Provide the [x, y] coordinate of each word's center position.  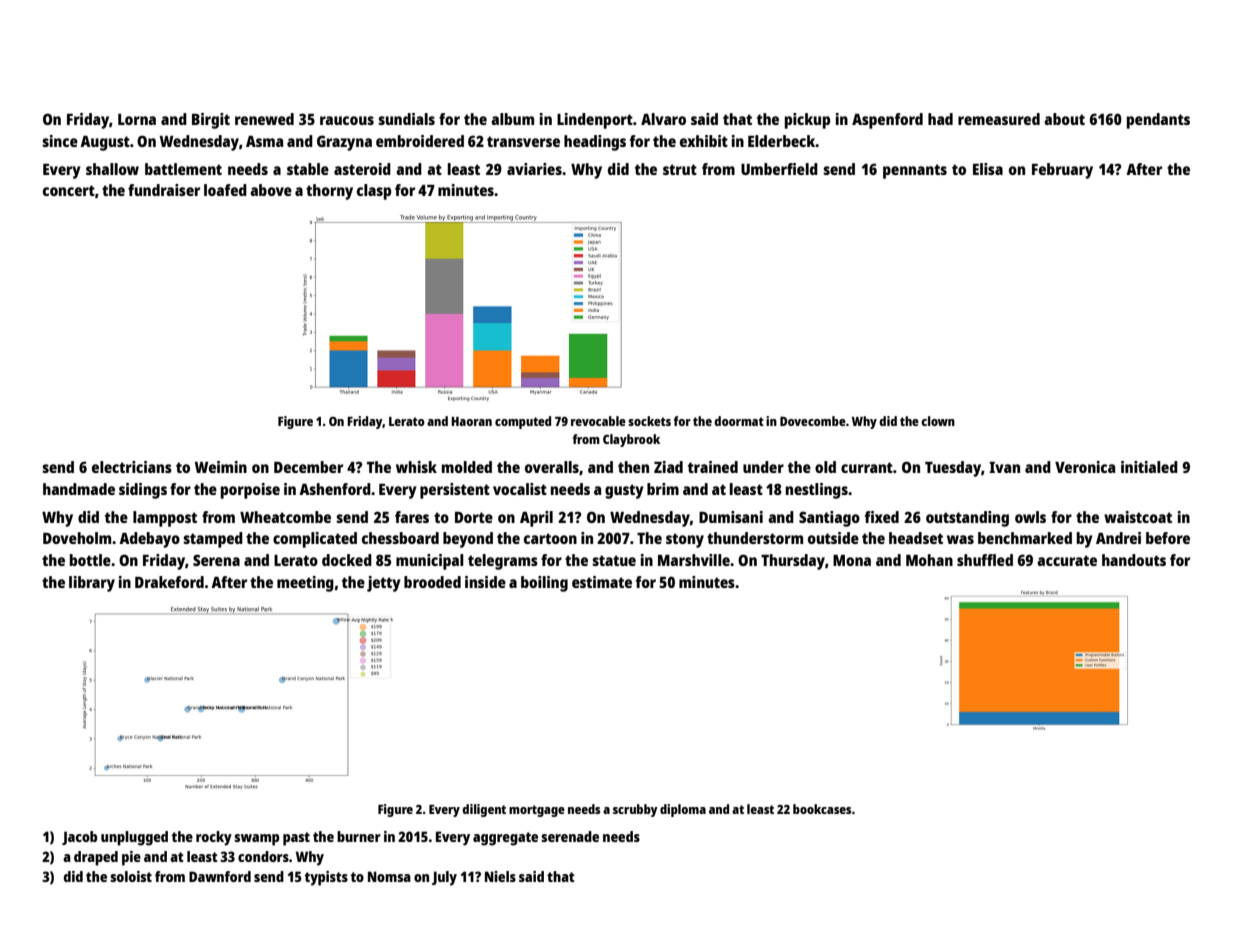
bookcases [822, 809]
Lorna [137, 119]
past [296, 839]
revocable [598, 421]
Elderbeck [782, 141]
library [92, 584]
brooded [432, 582]
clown [938, 421]
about [1064, 119]
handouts [1134, 560]
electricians [132, 467]
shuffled [985, 560]
